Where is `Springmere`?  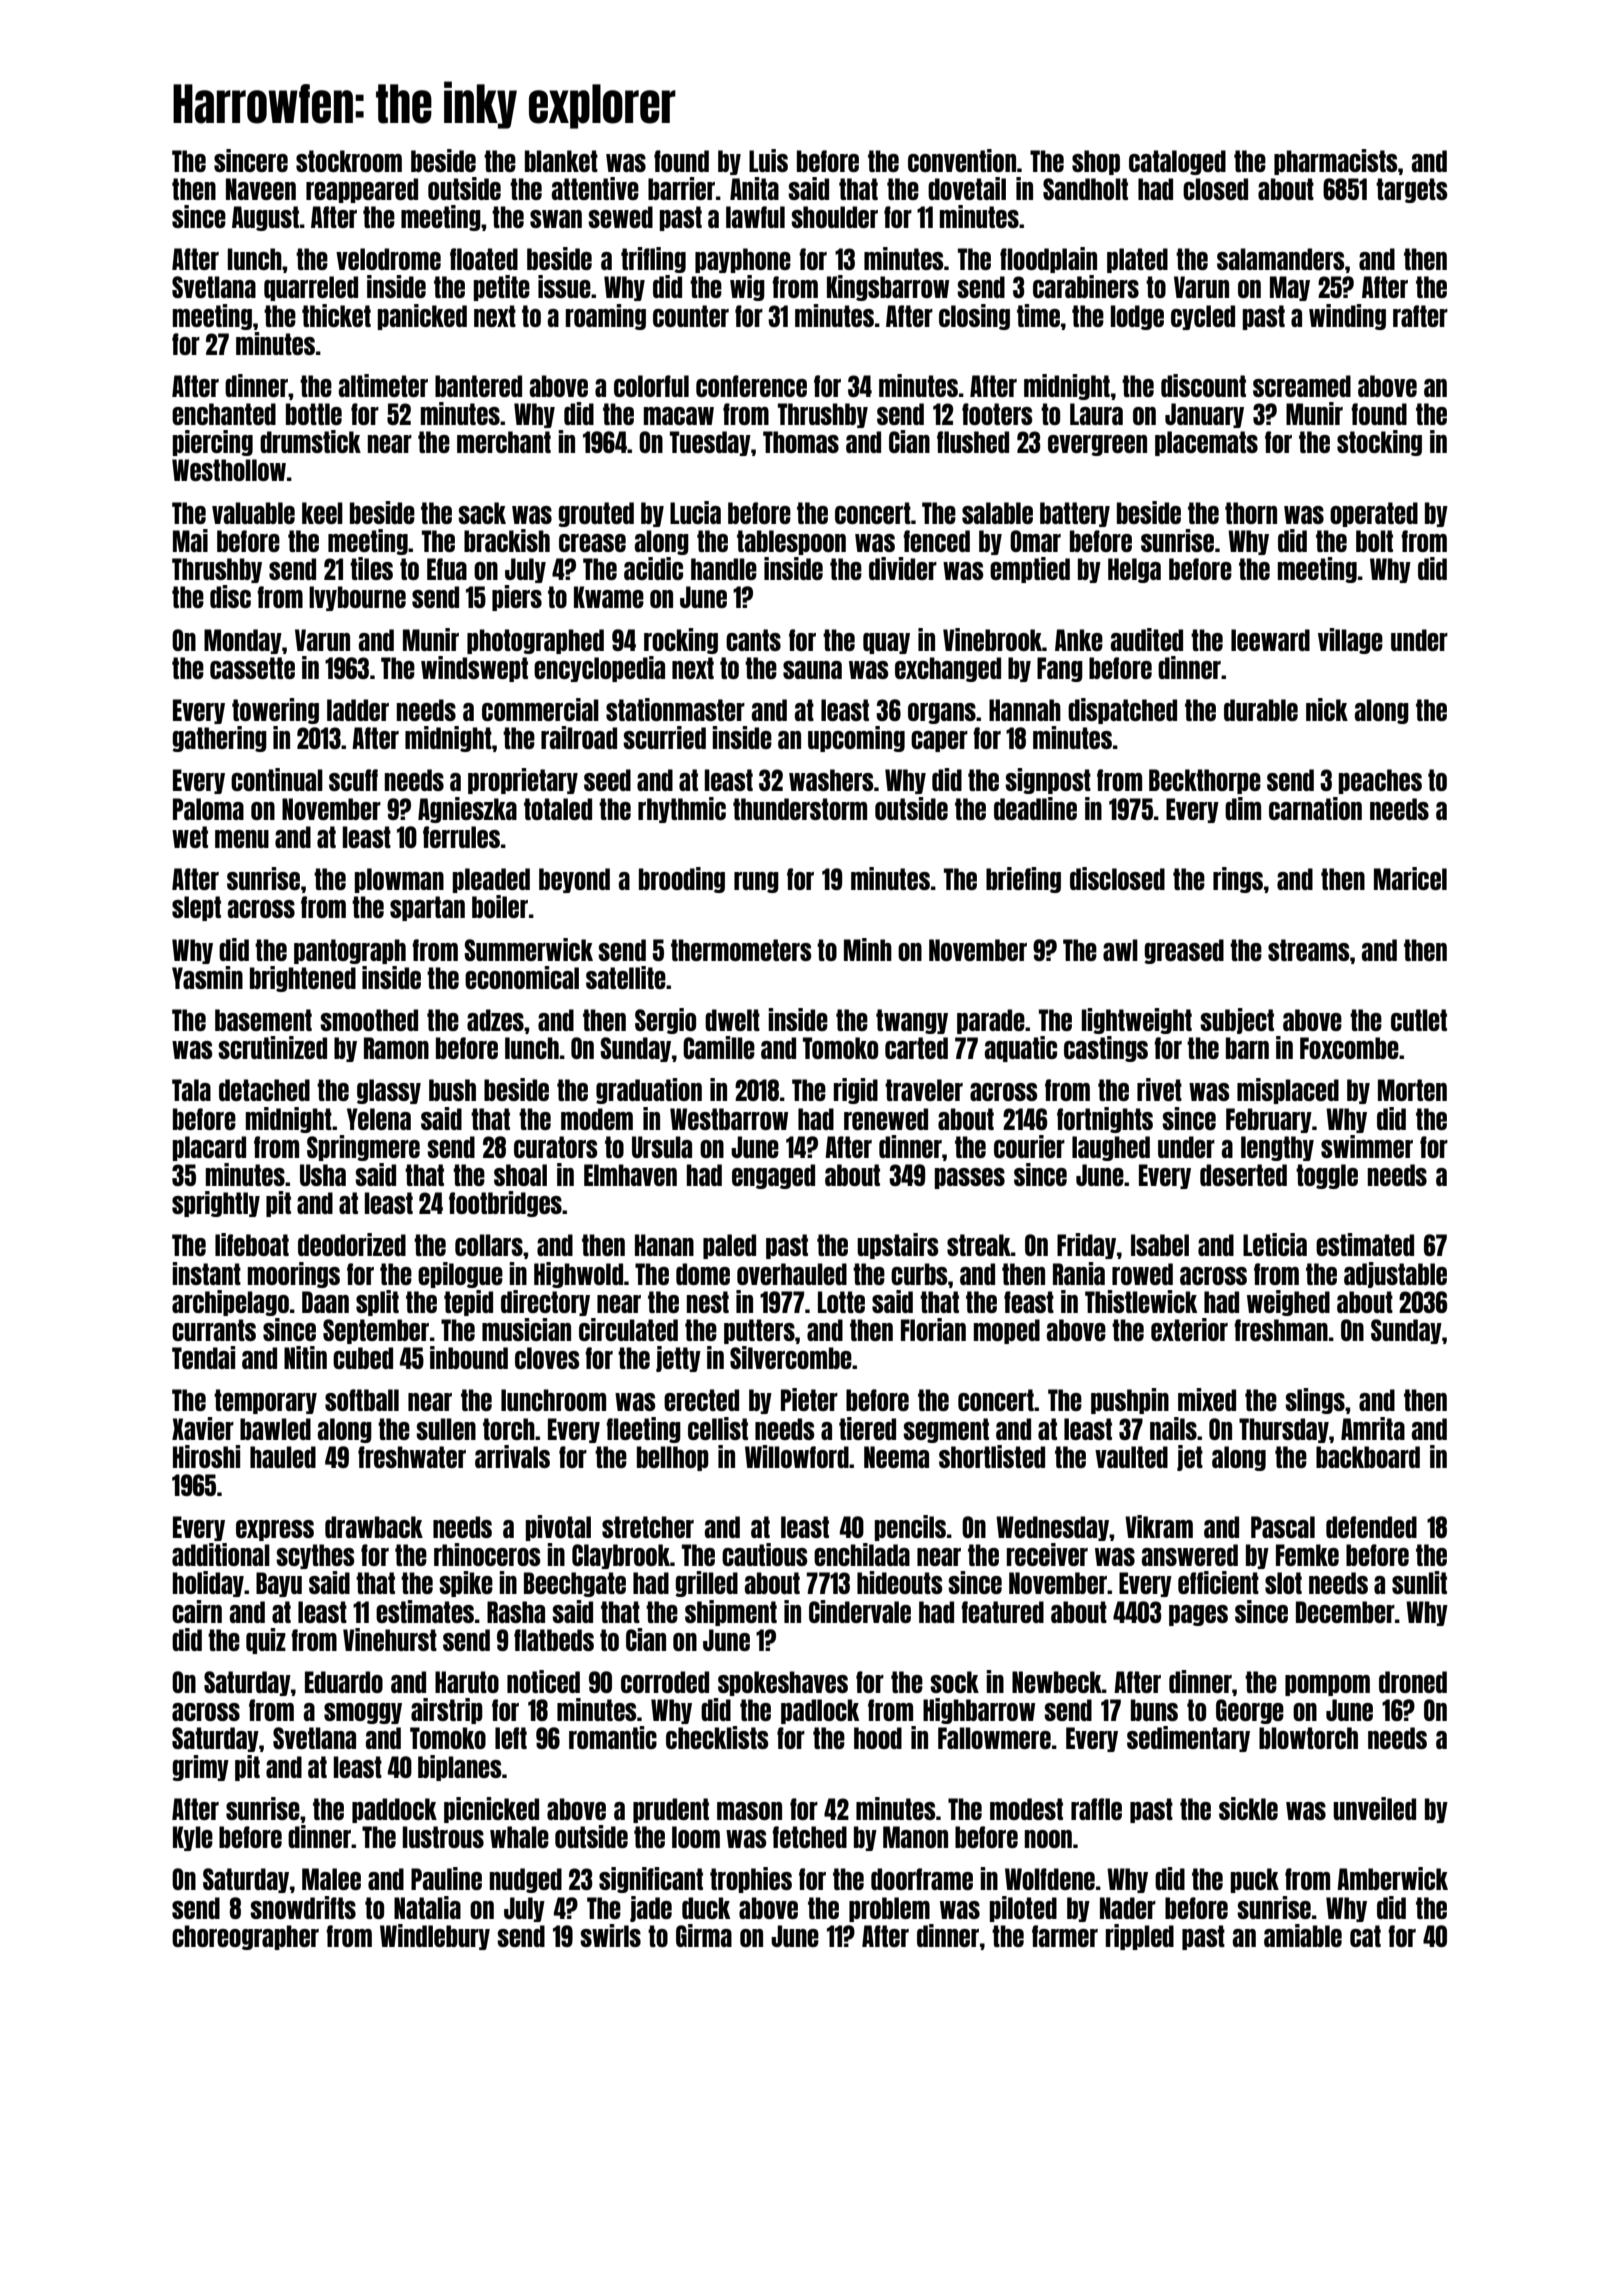
Springmere is located at coordinates (363, 1148).
